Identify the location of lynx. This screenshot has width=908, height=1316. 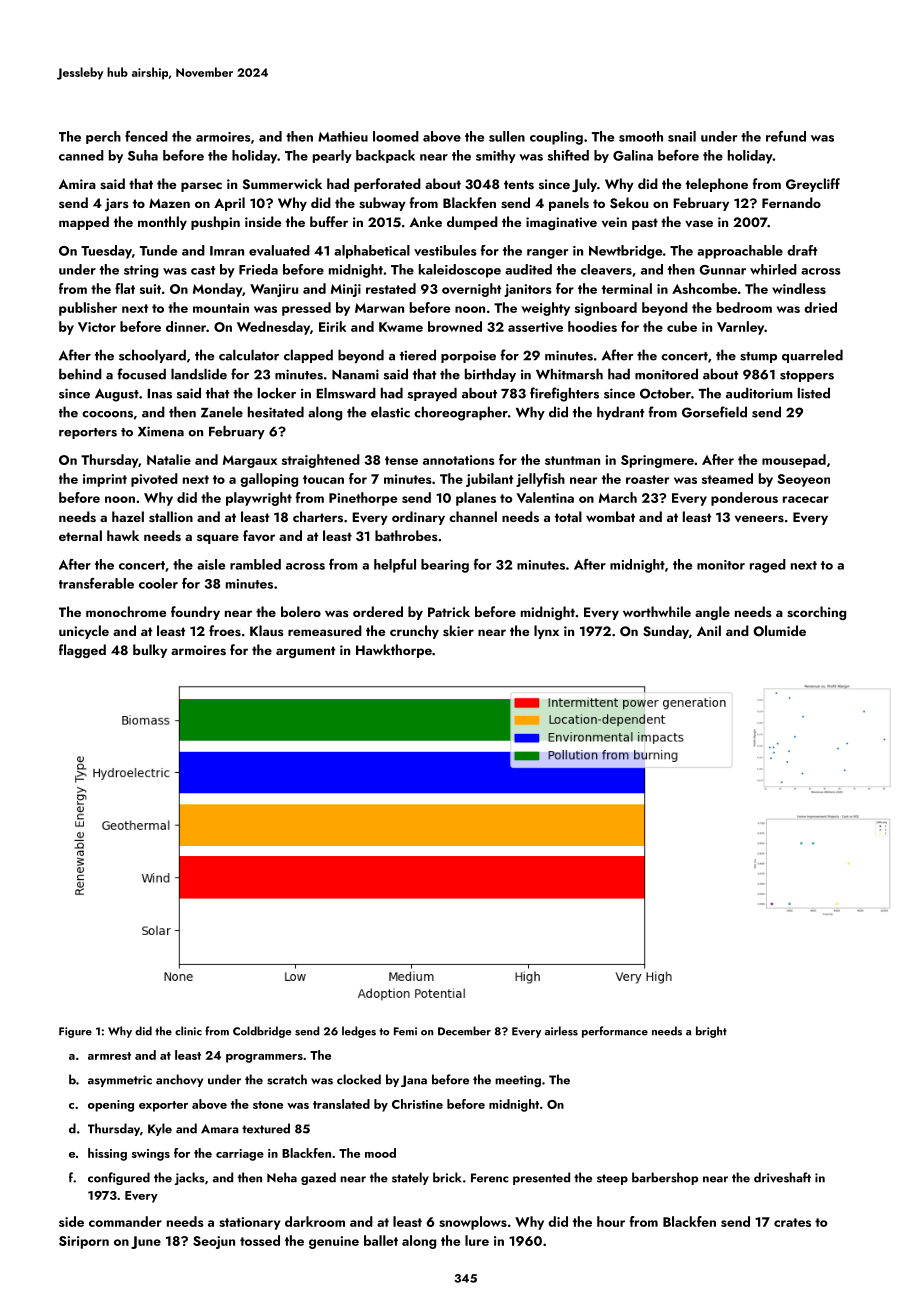
(546, 632).
